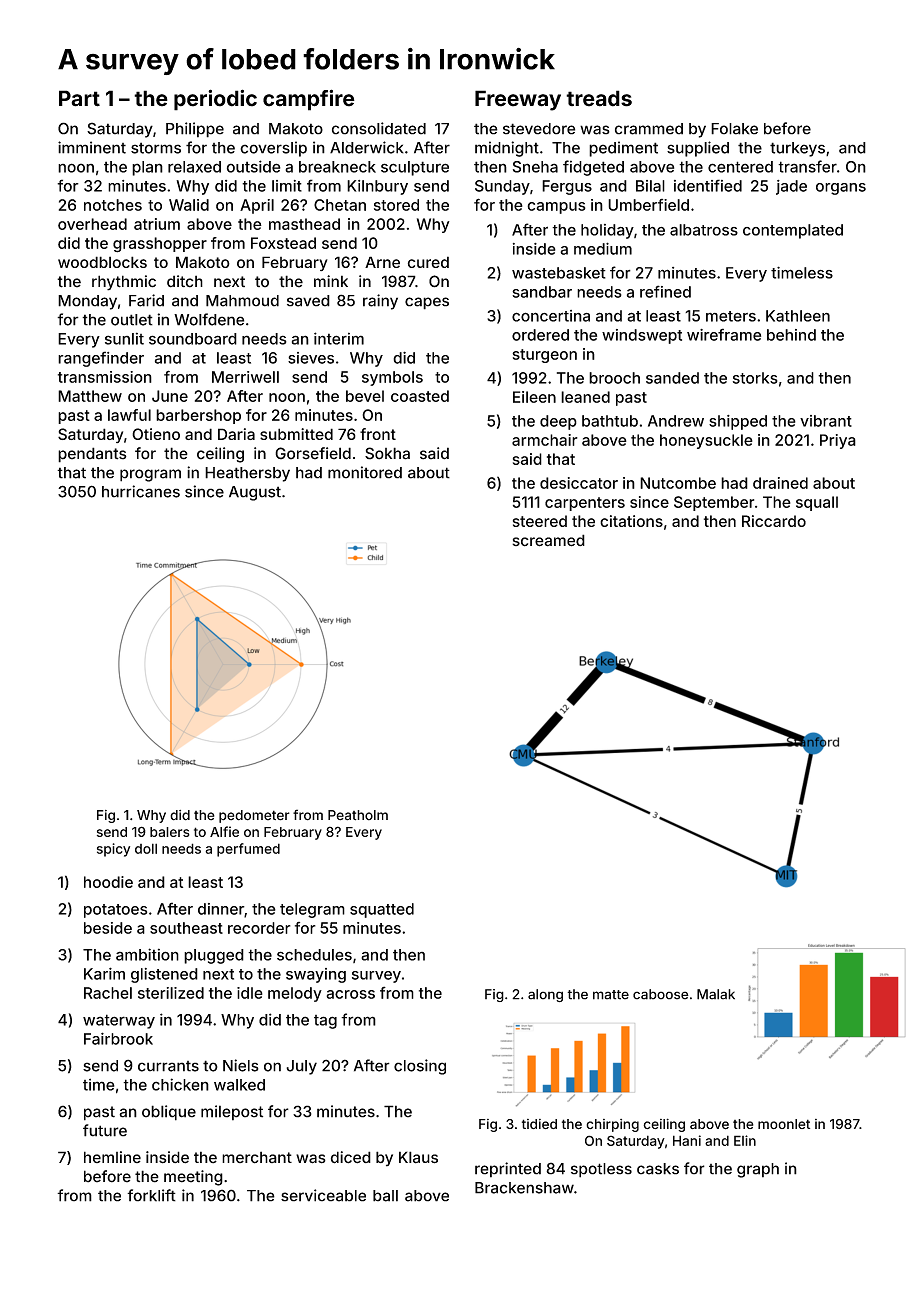 The image size is (924, 1308). I want to click on screamed, so click(548, 540).
